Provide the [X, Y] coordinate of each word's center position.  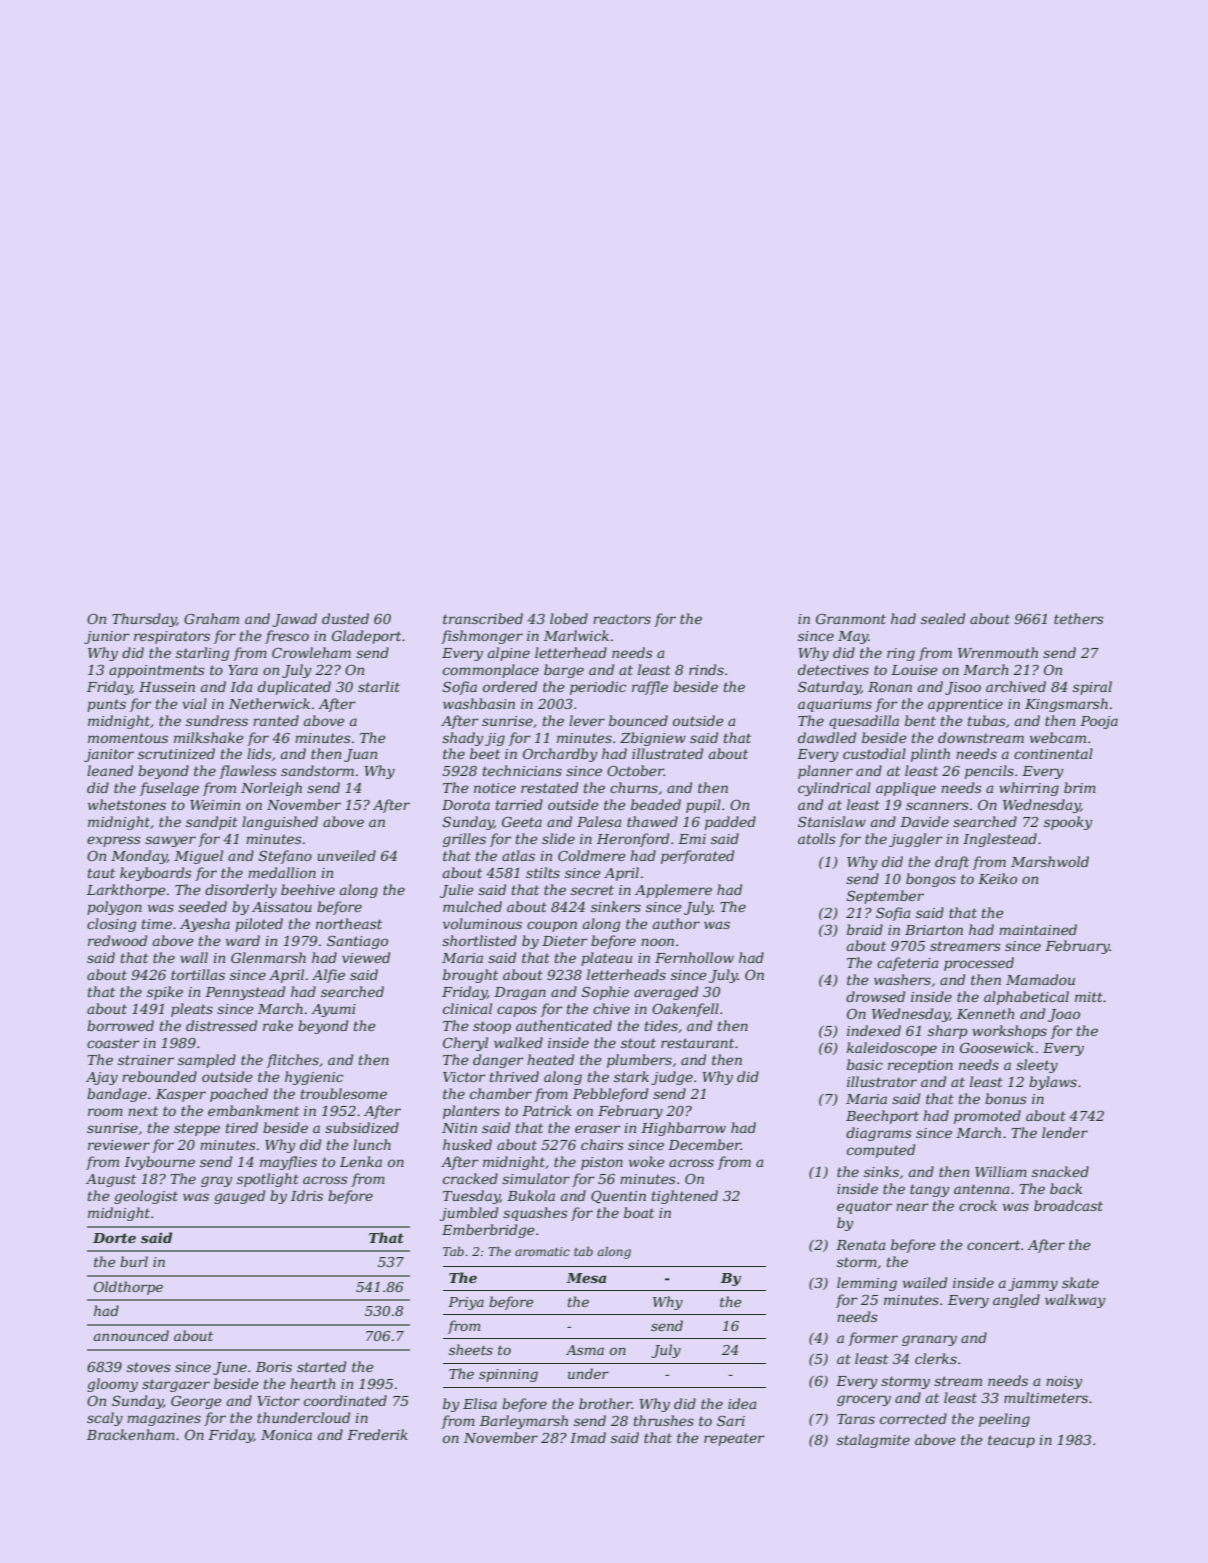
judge [672, 1078]
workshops [1009, 1032]
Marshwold [1050, 861]
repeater [734, 1439]
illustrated [667, 753]
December [704, 1144]
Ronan [890, 687]
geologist [146, 1197]
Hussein [167, 687]
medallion [282, 872]
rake [278, 1025]
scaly [105, 1419]
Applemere [673, 891]
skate [1080, 1282]
